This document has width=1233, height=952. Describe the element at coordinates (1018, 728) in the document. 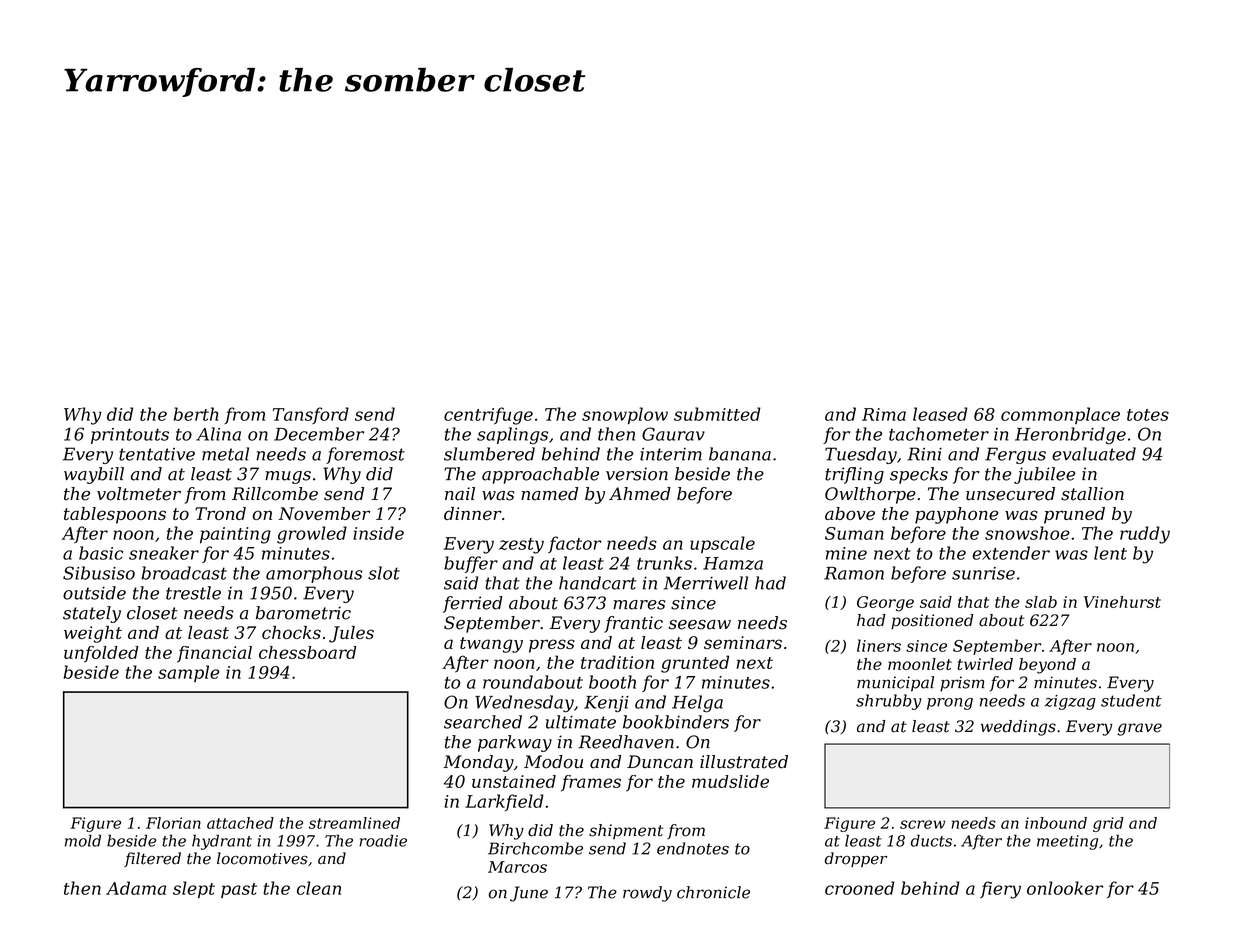

I see `weddings` at that location.
